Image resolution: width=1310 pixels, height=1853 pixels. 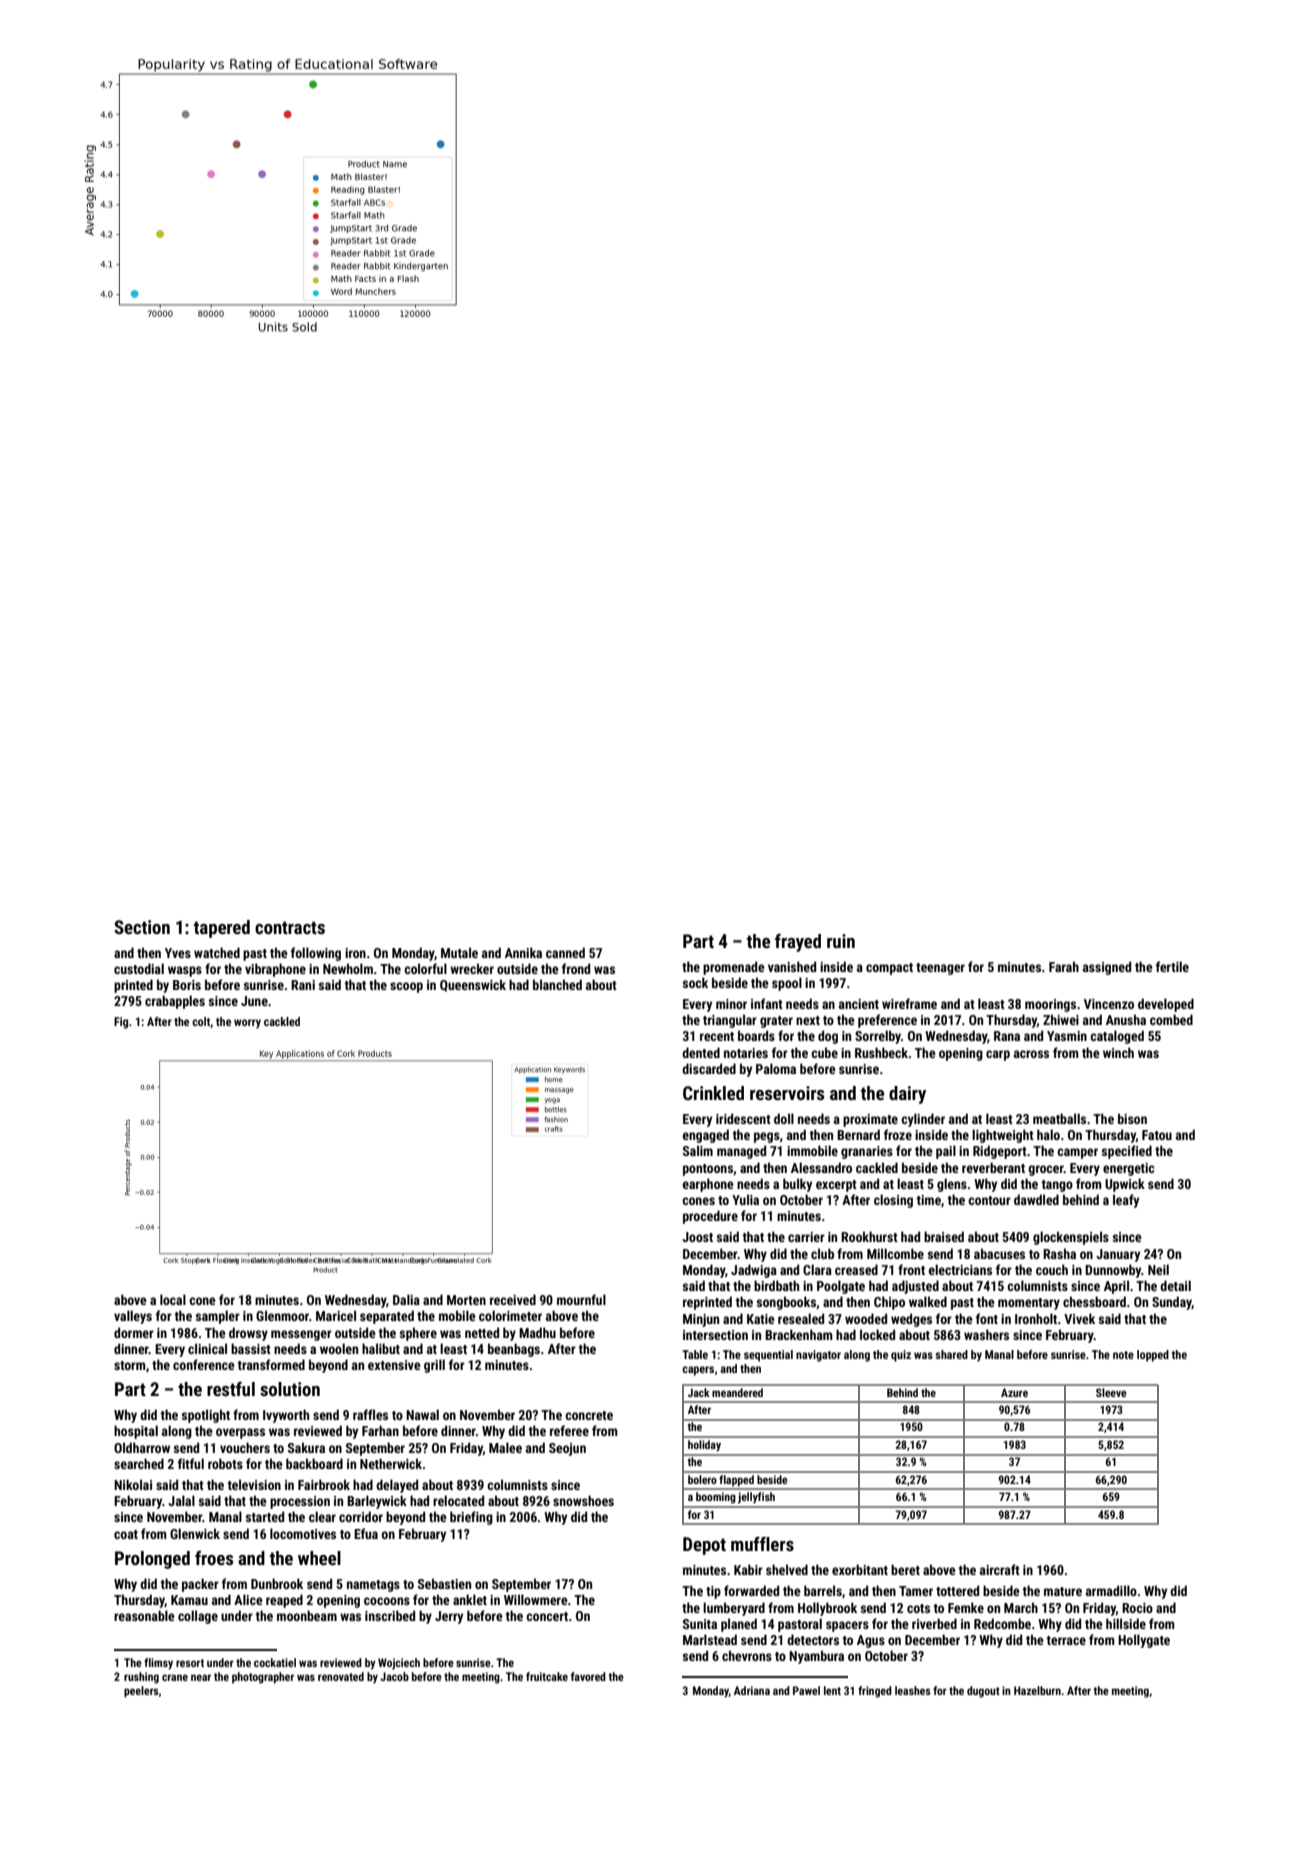 I want to click on local, so click(x=173, y=1299).
